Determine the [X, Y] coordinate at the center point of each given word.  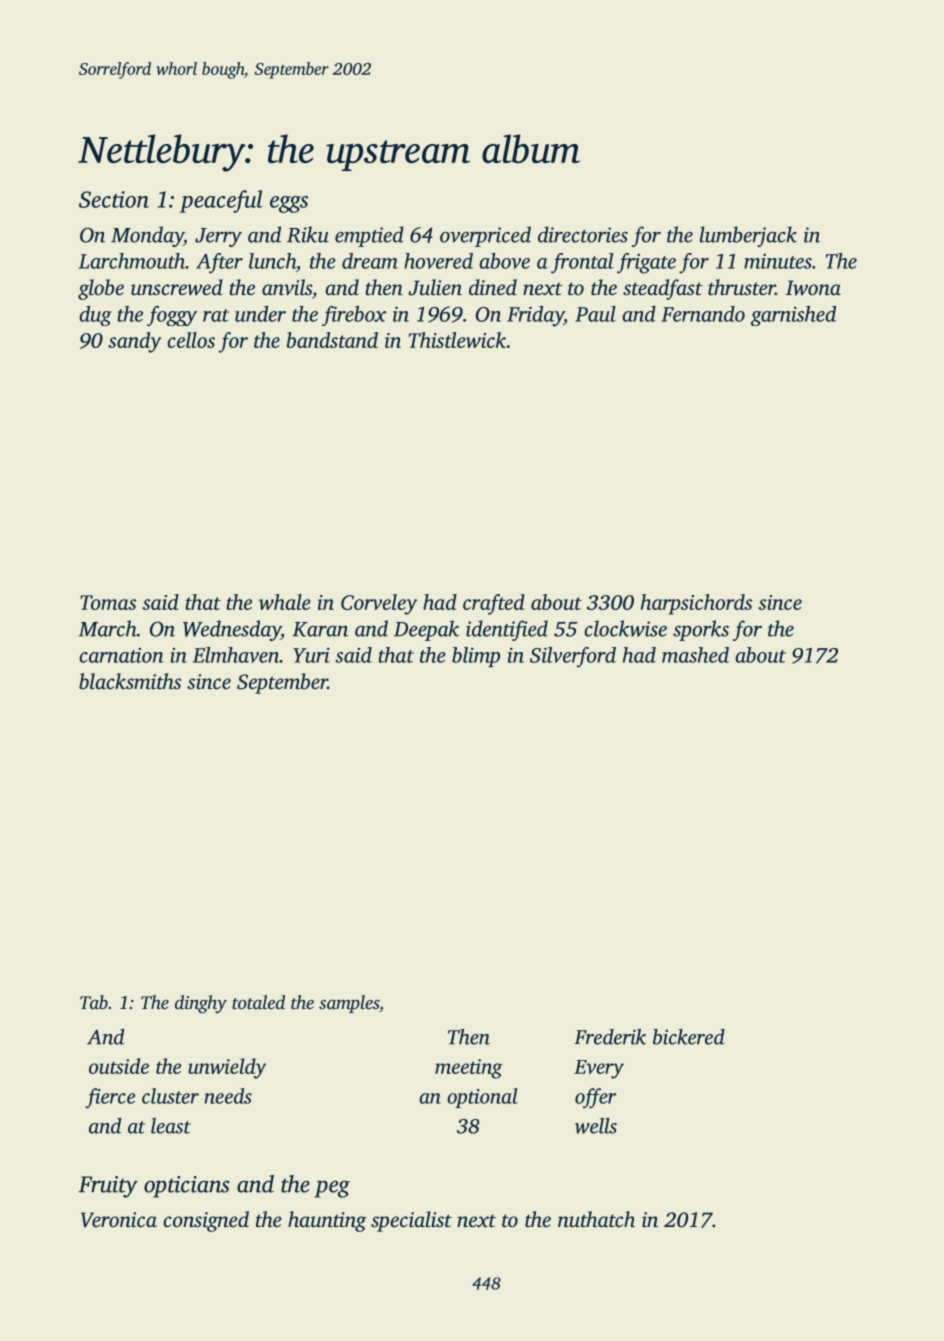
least [171, 1126]
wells [596, 1126]
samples [349, 1004]
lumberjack [748, 236]
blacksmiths [130, 681]
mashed [695, 655]
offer [596, 1098]
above [504, 261]
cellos [191, 340]
